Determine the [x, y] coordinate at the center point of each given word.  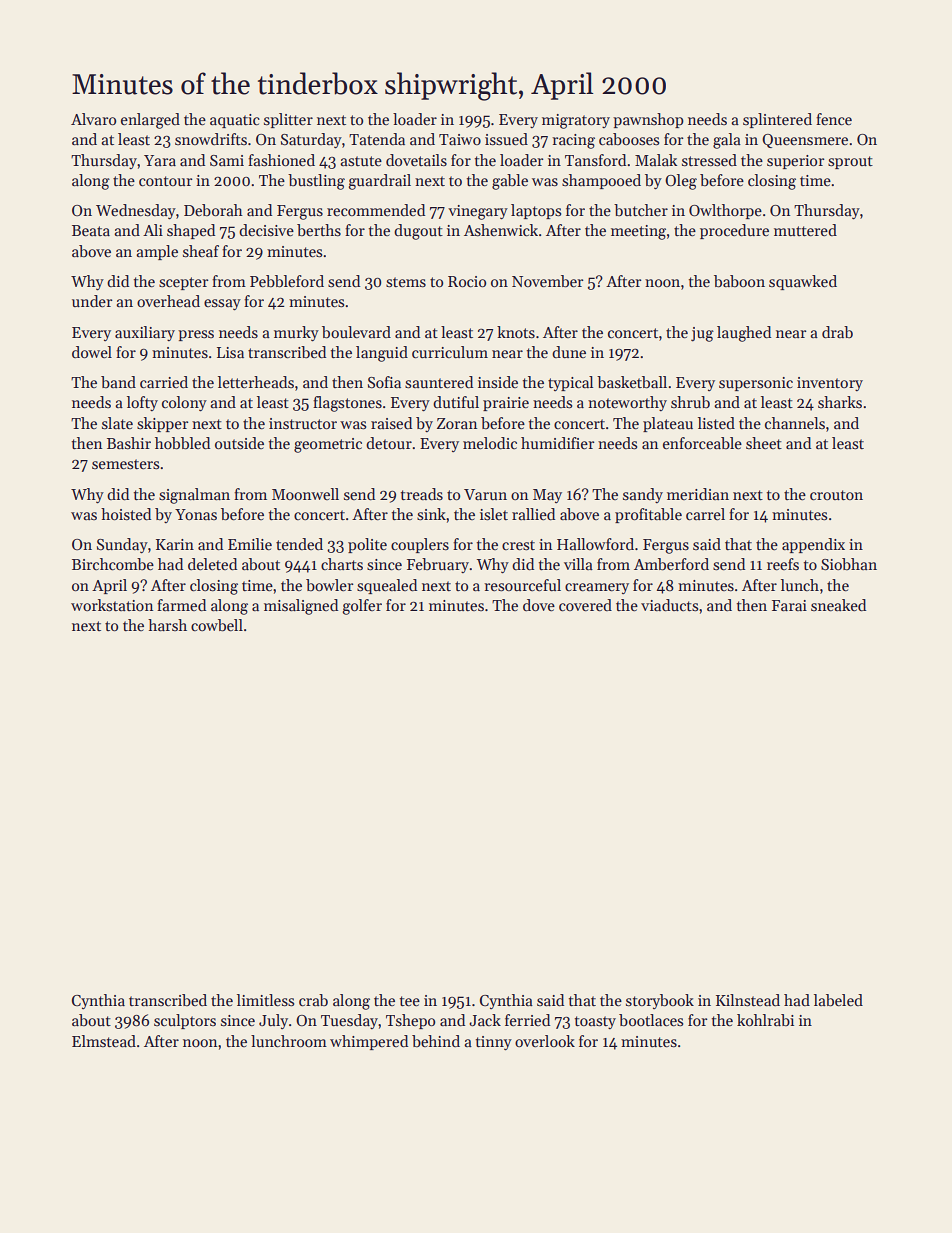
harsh [167, 625]
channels [795, 423]
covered [585, 605]
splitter [288, 120]
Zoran [457, 423]
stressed [709, 160]
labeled [838, 1000]
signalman [194, 496]
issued [506, 139]
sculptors [185, 1021]
